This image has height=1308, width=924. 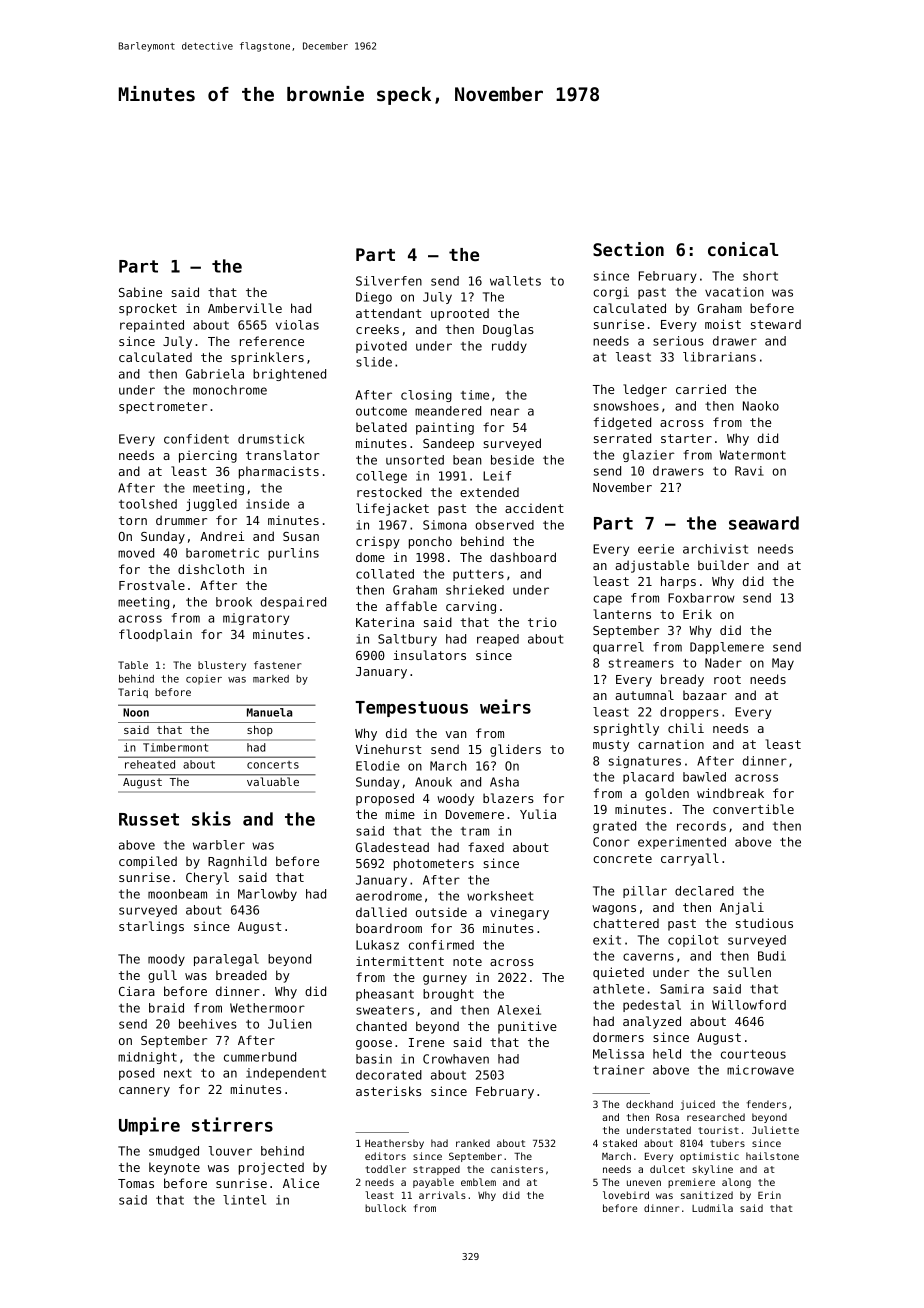 What do you see at coordinates (196, 439) in the image?
I see `confident` at bounding box center [196, 439].
